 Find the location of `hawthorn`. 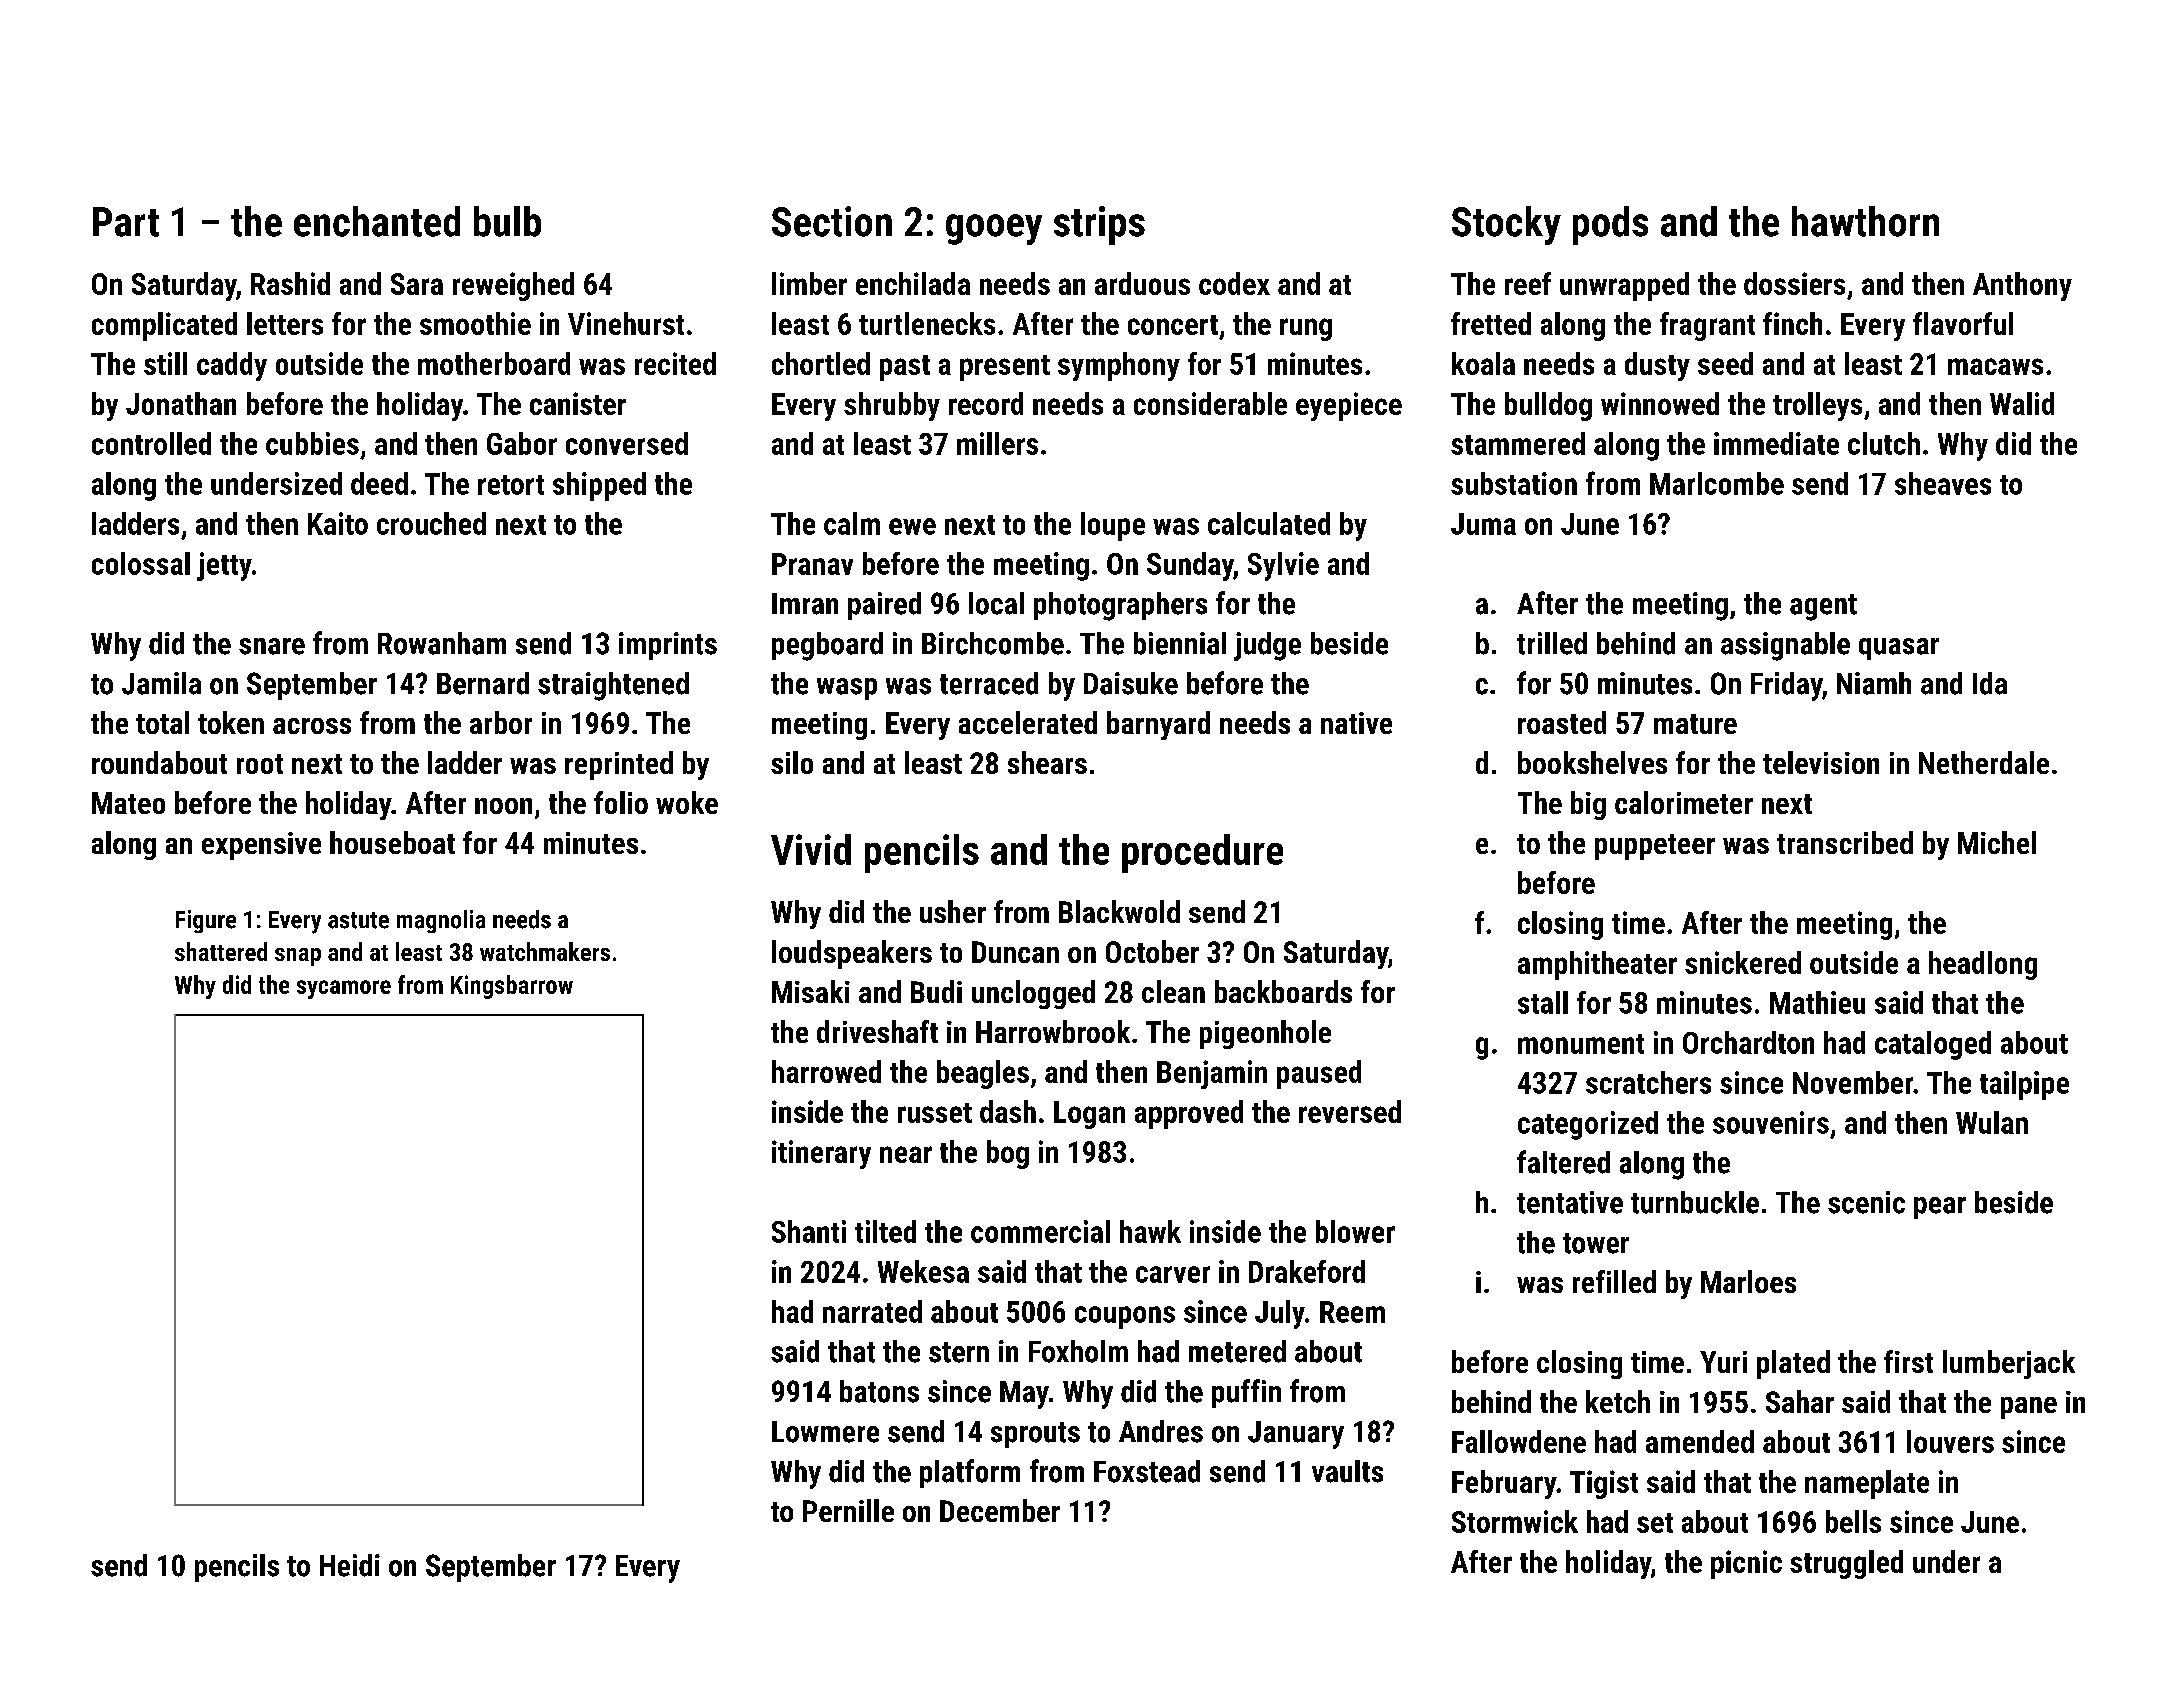

hawthorn is located at coordinates (1865, 221).
